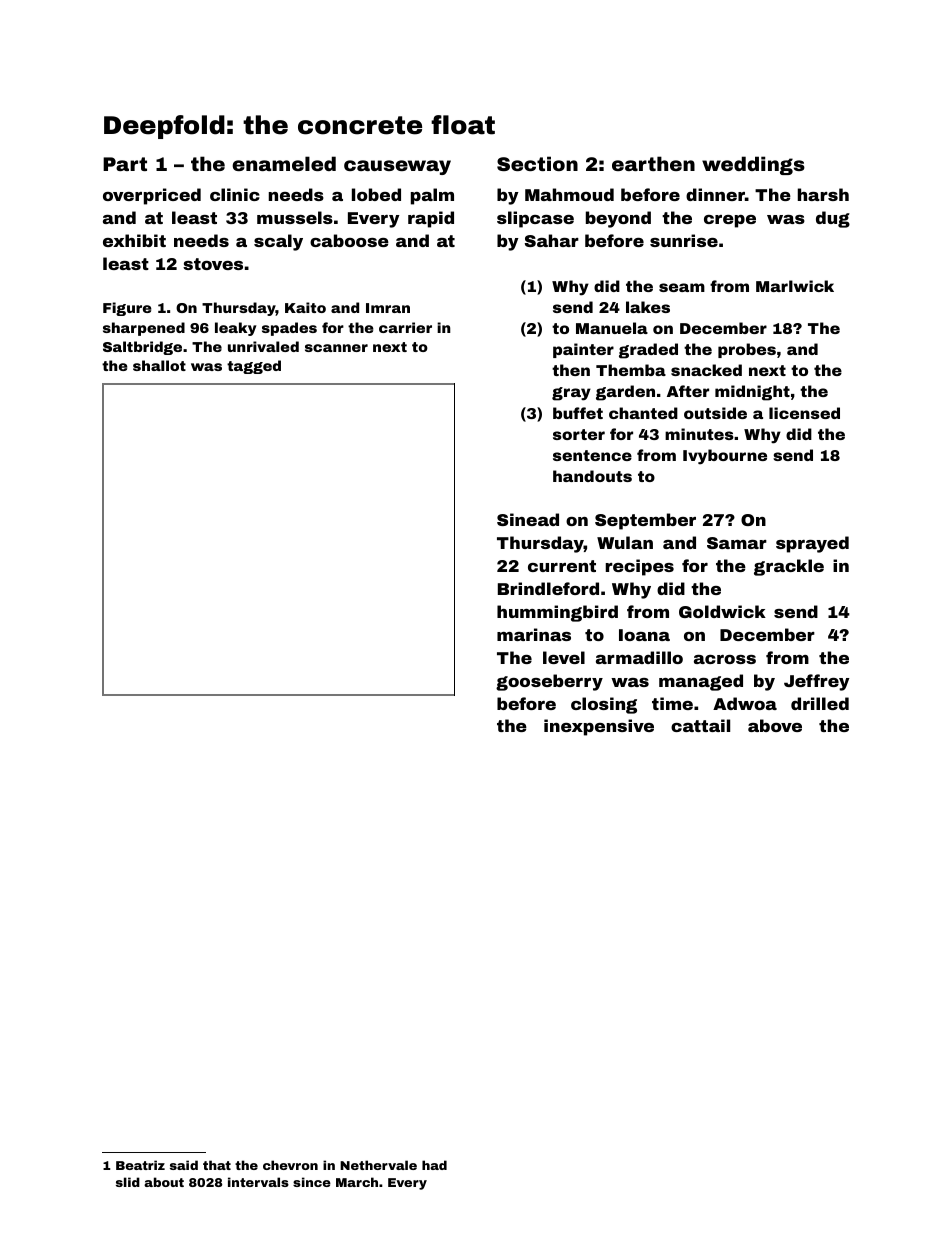 The image size is (952, 1233). What do you see at coordinates (549, 682) in the document?
I see `gooseberry` at bounding box center [549, 682].
